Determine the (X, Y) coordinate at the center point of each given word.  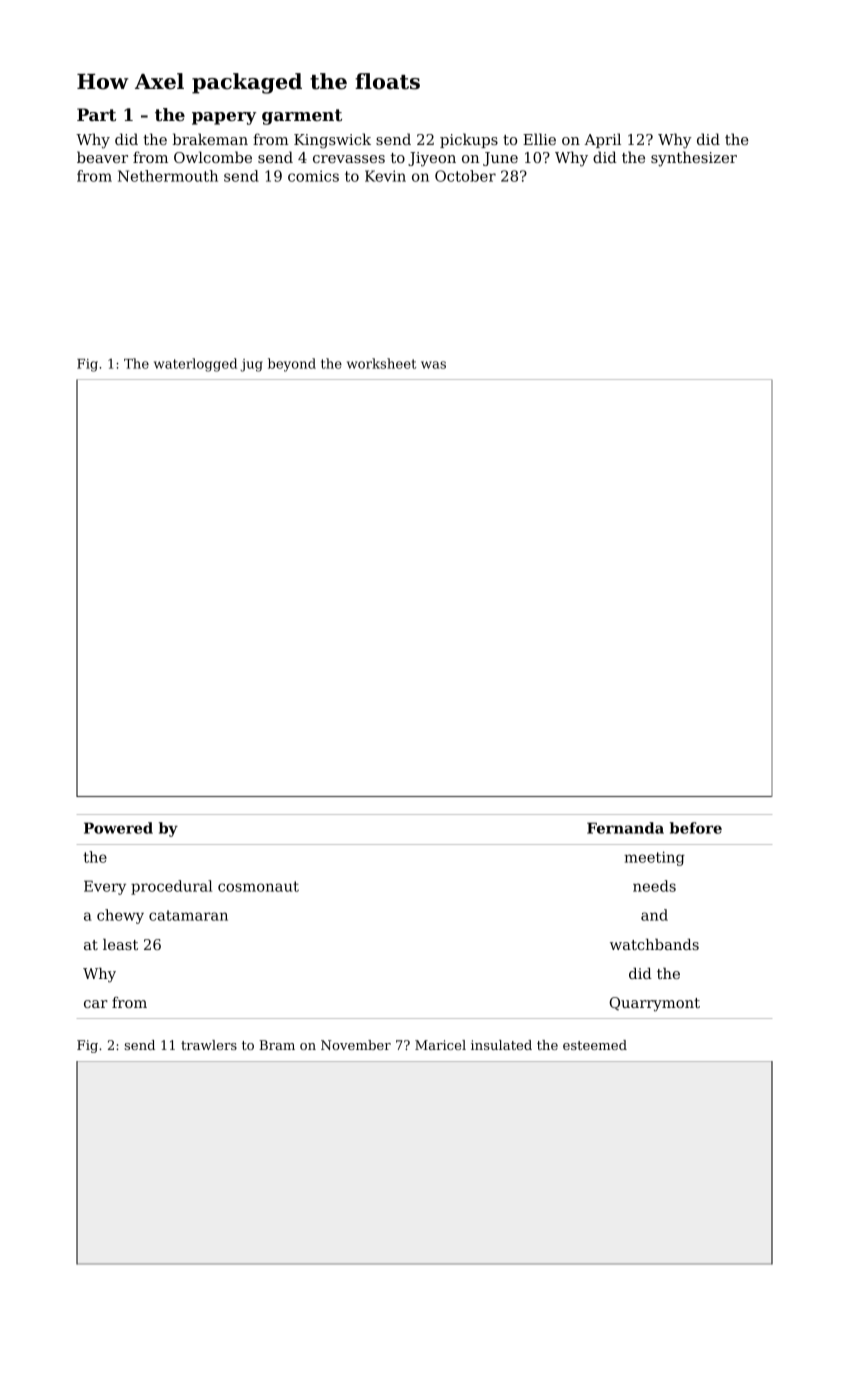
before (696, 828)
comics (313, 176)
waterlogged (195, 365)
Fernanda (625, 828)
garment (302, 117)
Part (96, 114)
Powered (118, 828)
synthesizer (694, 159)
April (602, 140)
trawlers (209, 1045)
